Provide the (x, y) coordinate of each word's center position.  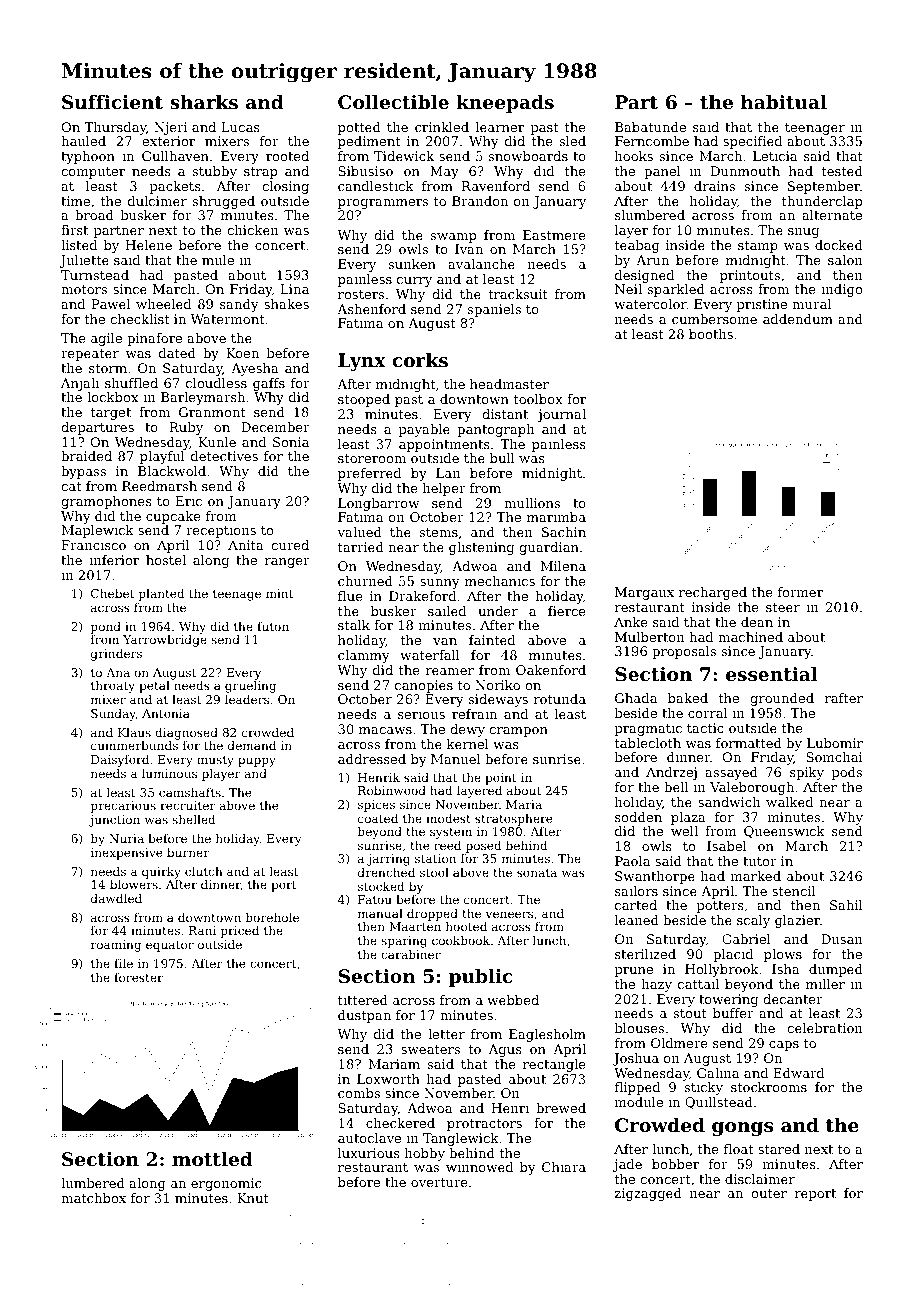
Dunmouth (745, 171)
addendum (798, 319)
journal (561, 415)
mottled (212, 1159)
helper (444, 489)
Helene (149, 245)
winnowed (479, 1167)
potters (720, 907)
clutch (204, 871)
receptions (221, 531)
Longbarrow (379, 504)
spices (376, 806)
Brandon (480, 201)
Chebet (112, 593)
